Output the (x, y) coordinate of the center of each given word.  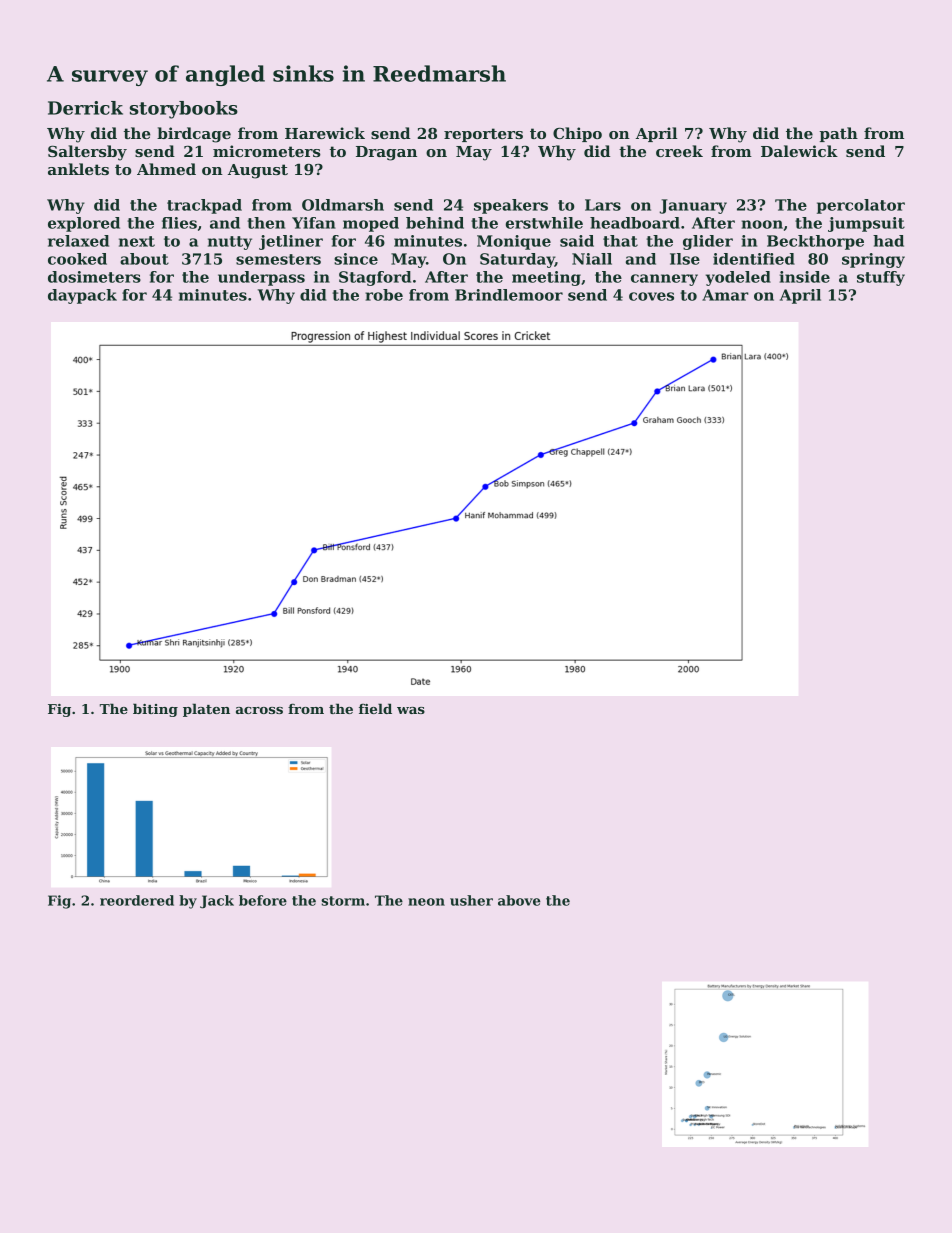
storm (343, 901)
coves (651, 296)
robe (384, 295)
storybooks (184, 110)
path (838, 134)
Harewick (325, 133)
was (411, 710)
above (519, 900)
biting (155, 710)
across (259, 710)
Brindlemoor (509, 295)
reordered (137, 900)
